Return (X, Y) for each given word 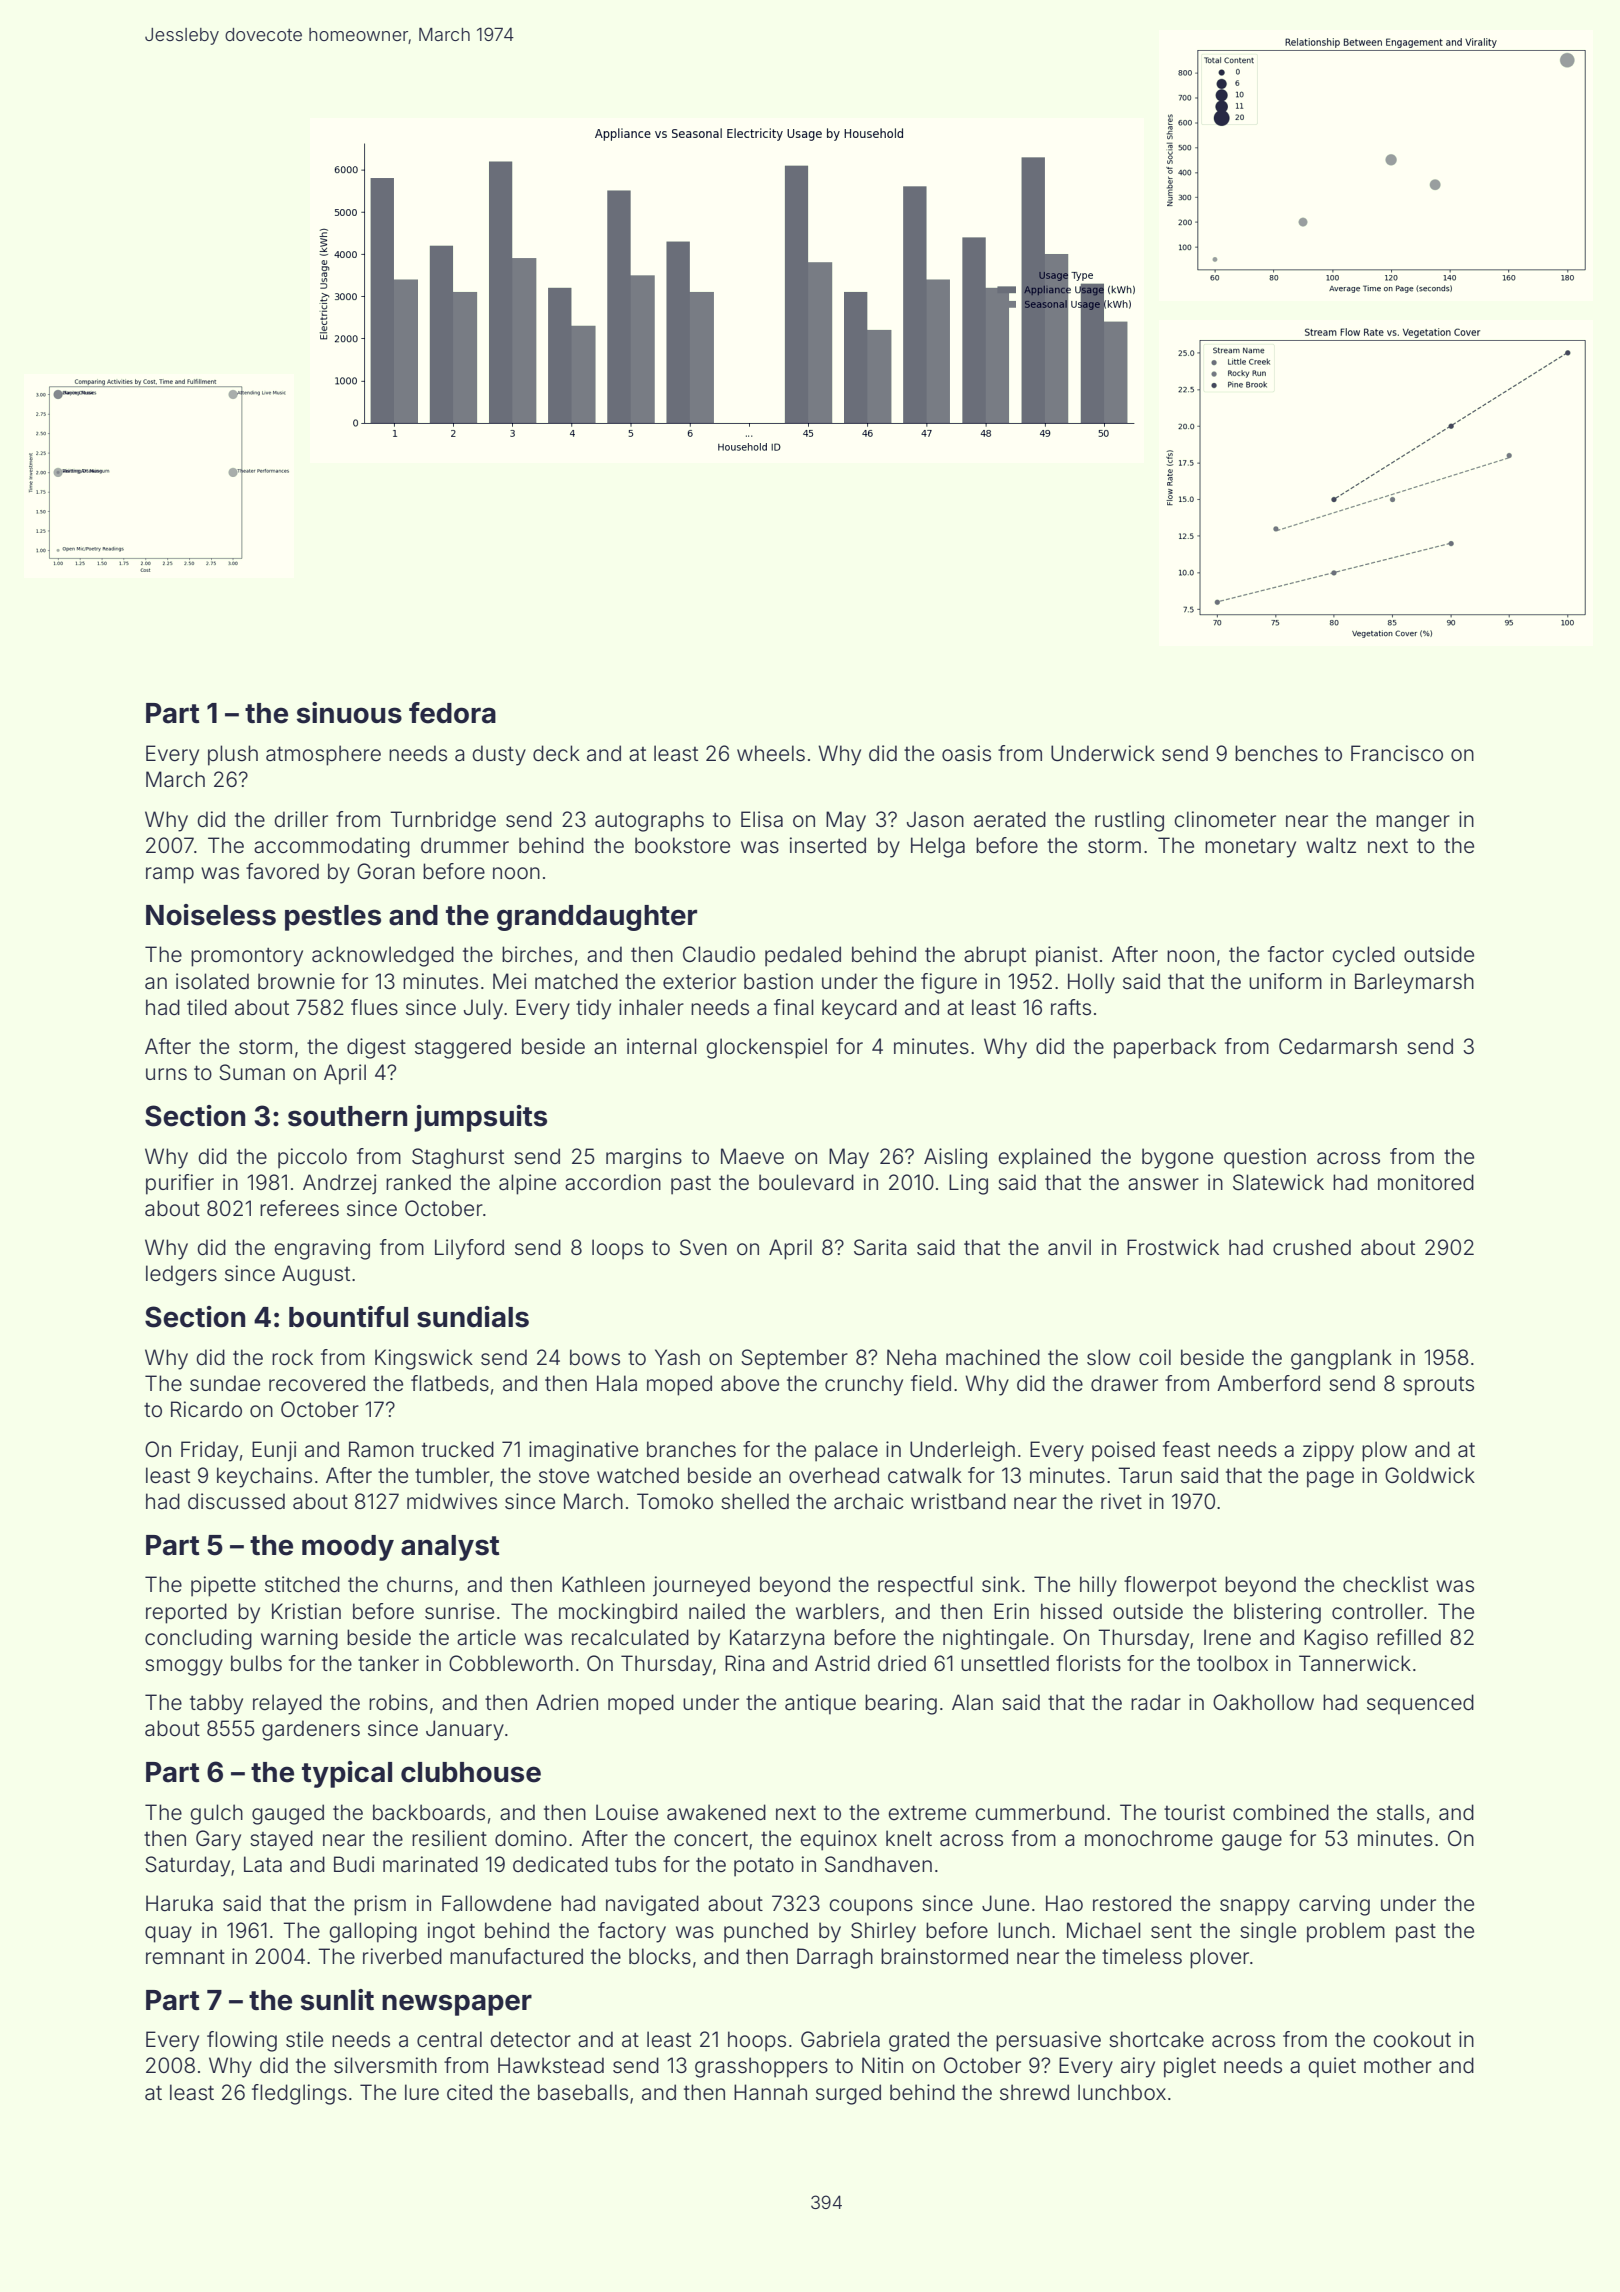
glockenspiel (766, 1048)
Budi (354, 1864)
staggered (463, 1048)
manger (1413, 823)
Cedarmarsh (1338, 1046)
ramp (170, 875)
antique (820, 1704)
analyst (450, 1548)
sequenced (1420, 1704)
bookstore (682, 845)
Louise (627, 1812)
